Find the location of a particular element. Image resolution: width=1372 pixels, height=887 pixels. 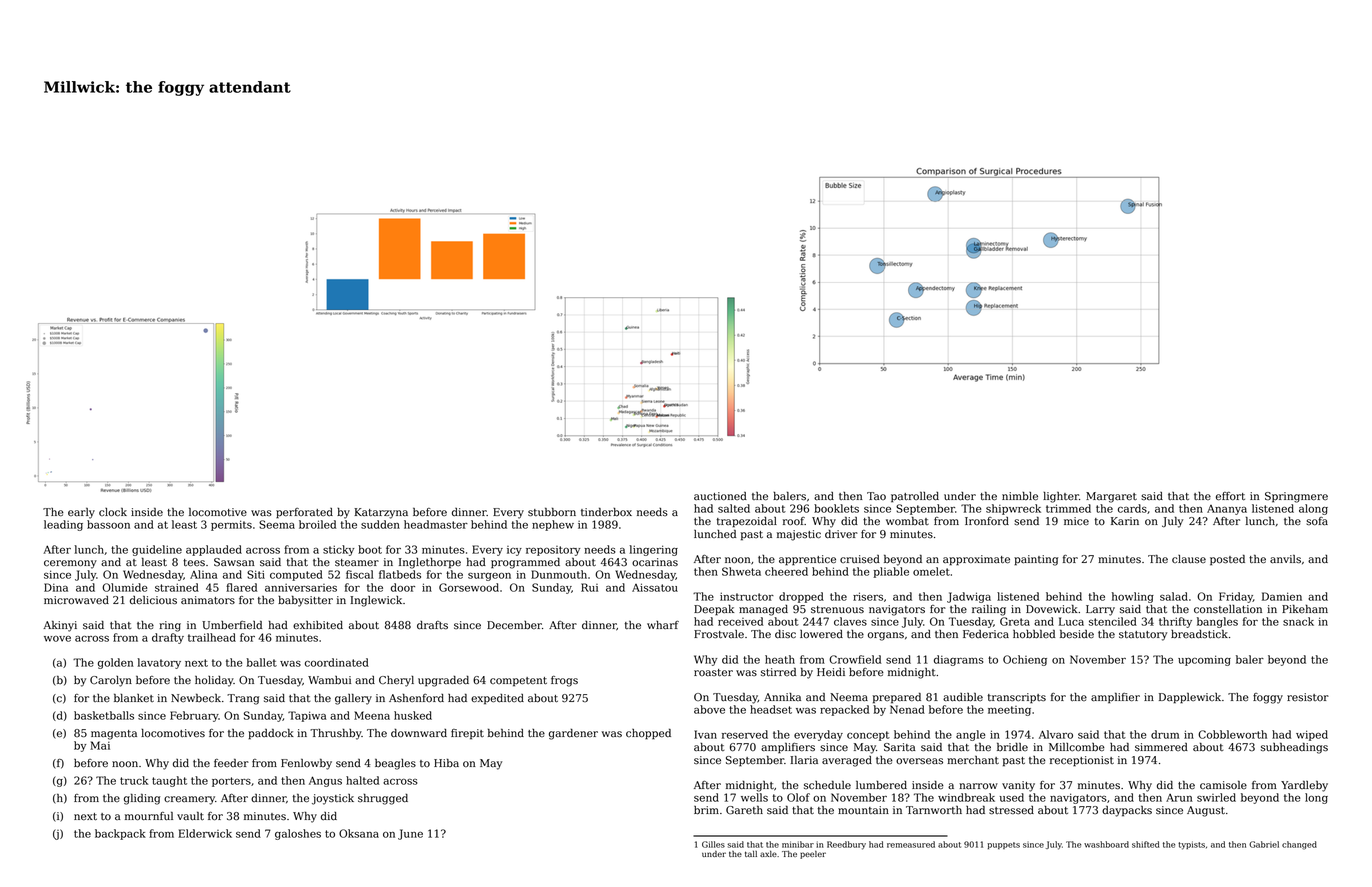

Ilaria is located at coordinates (804, 760).
